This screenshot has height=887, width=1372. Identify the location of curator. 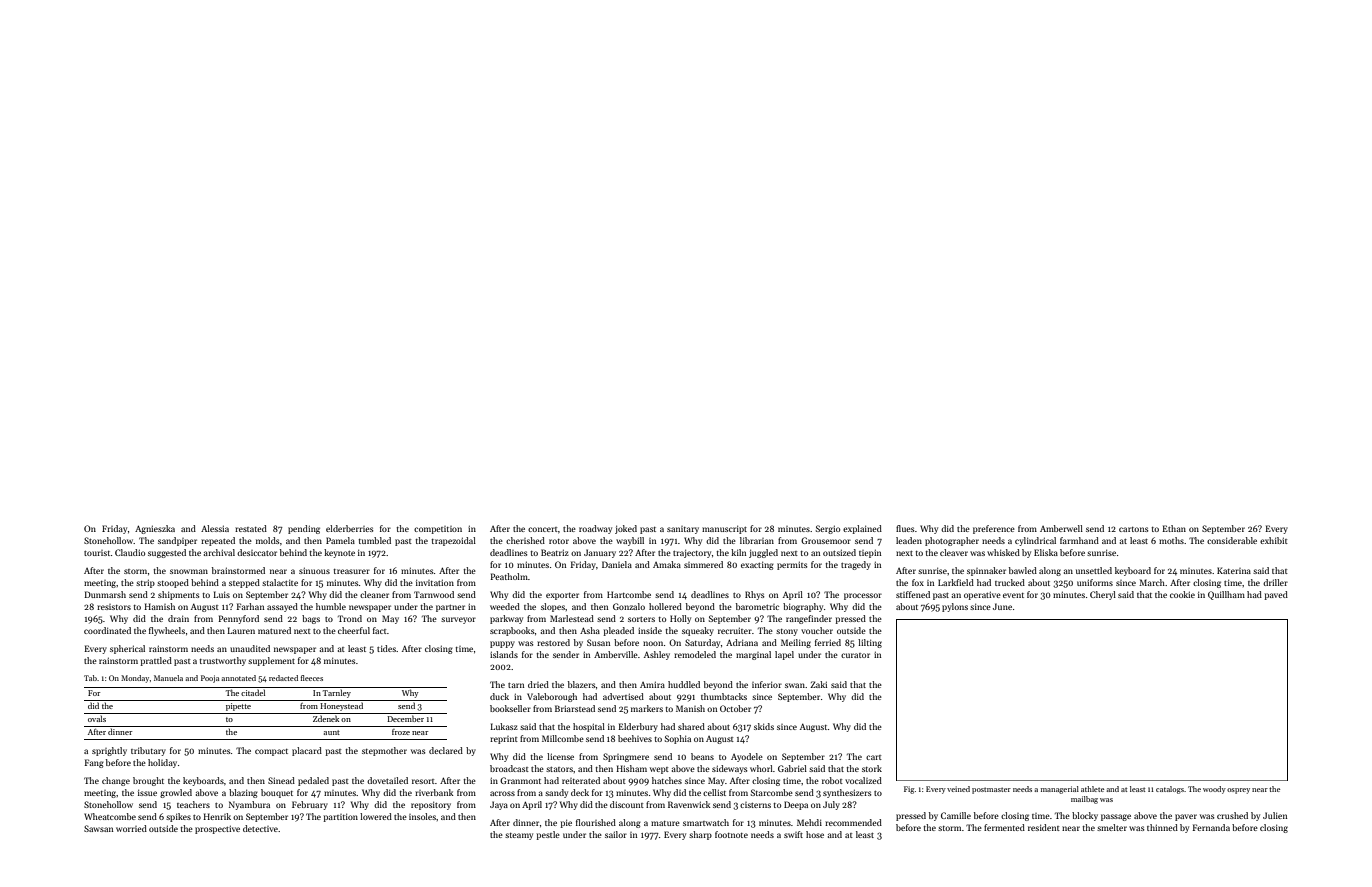
(855, 655).
